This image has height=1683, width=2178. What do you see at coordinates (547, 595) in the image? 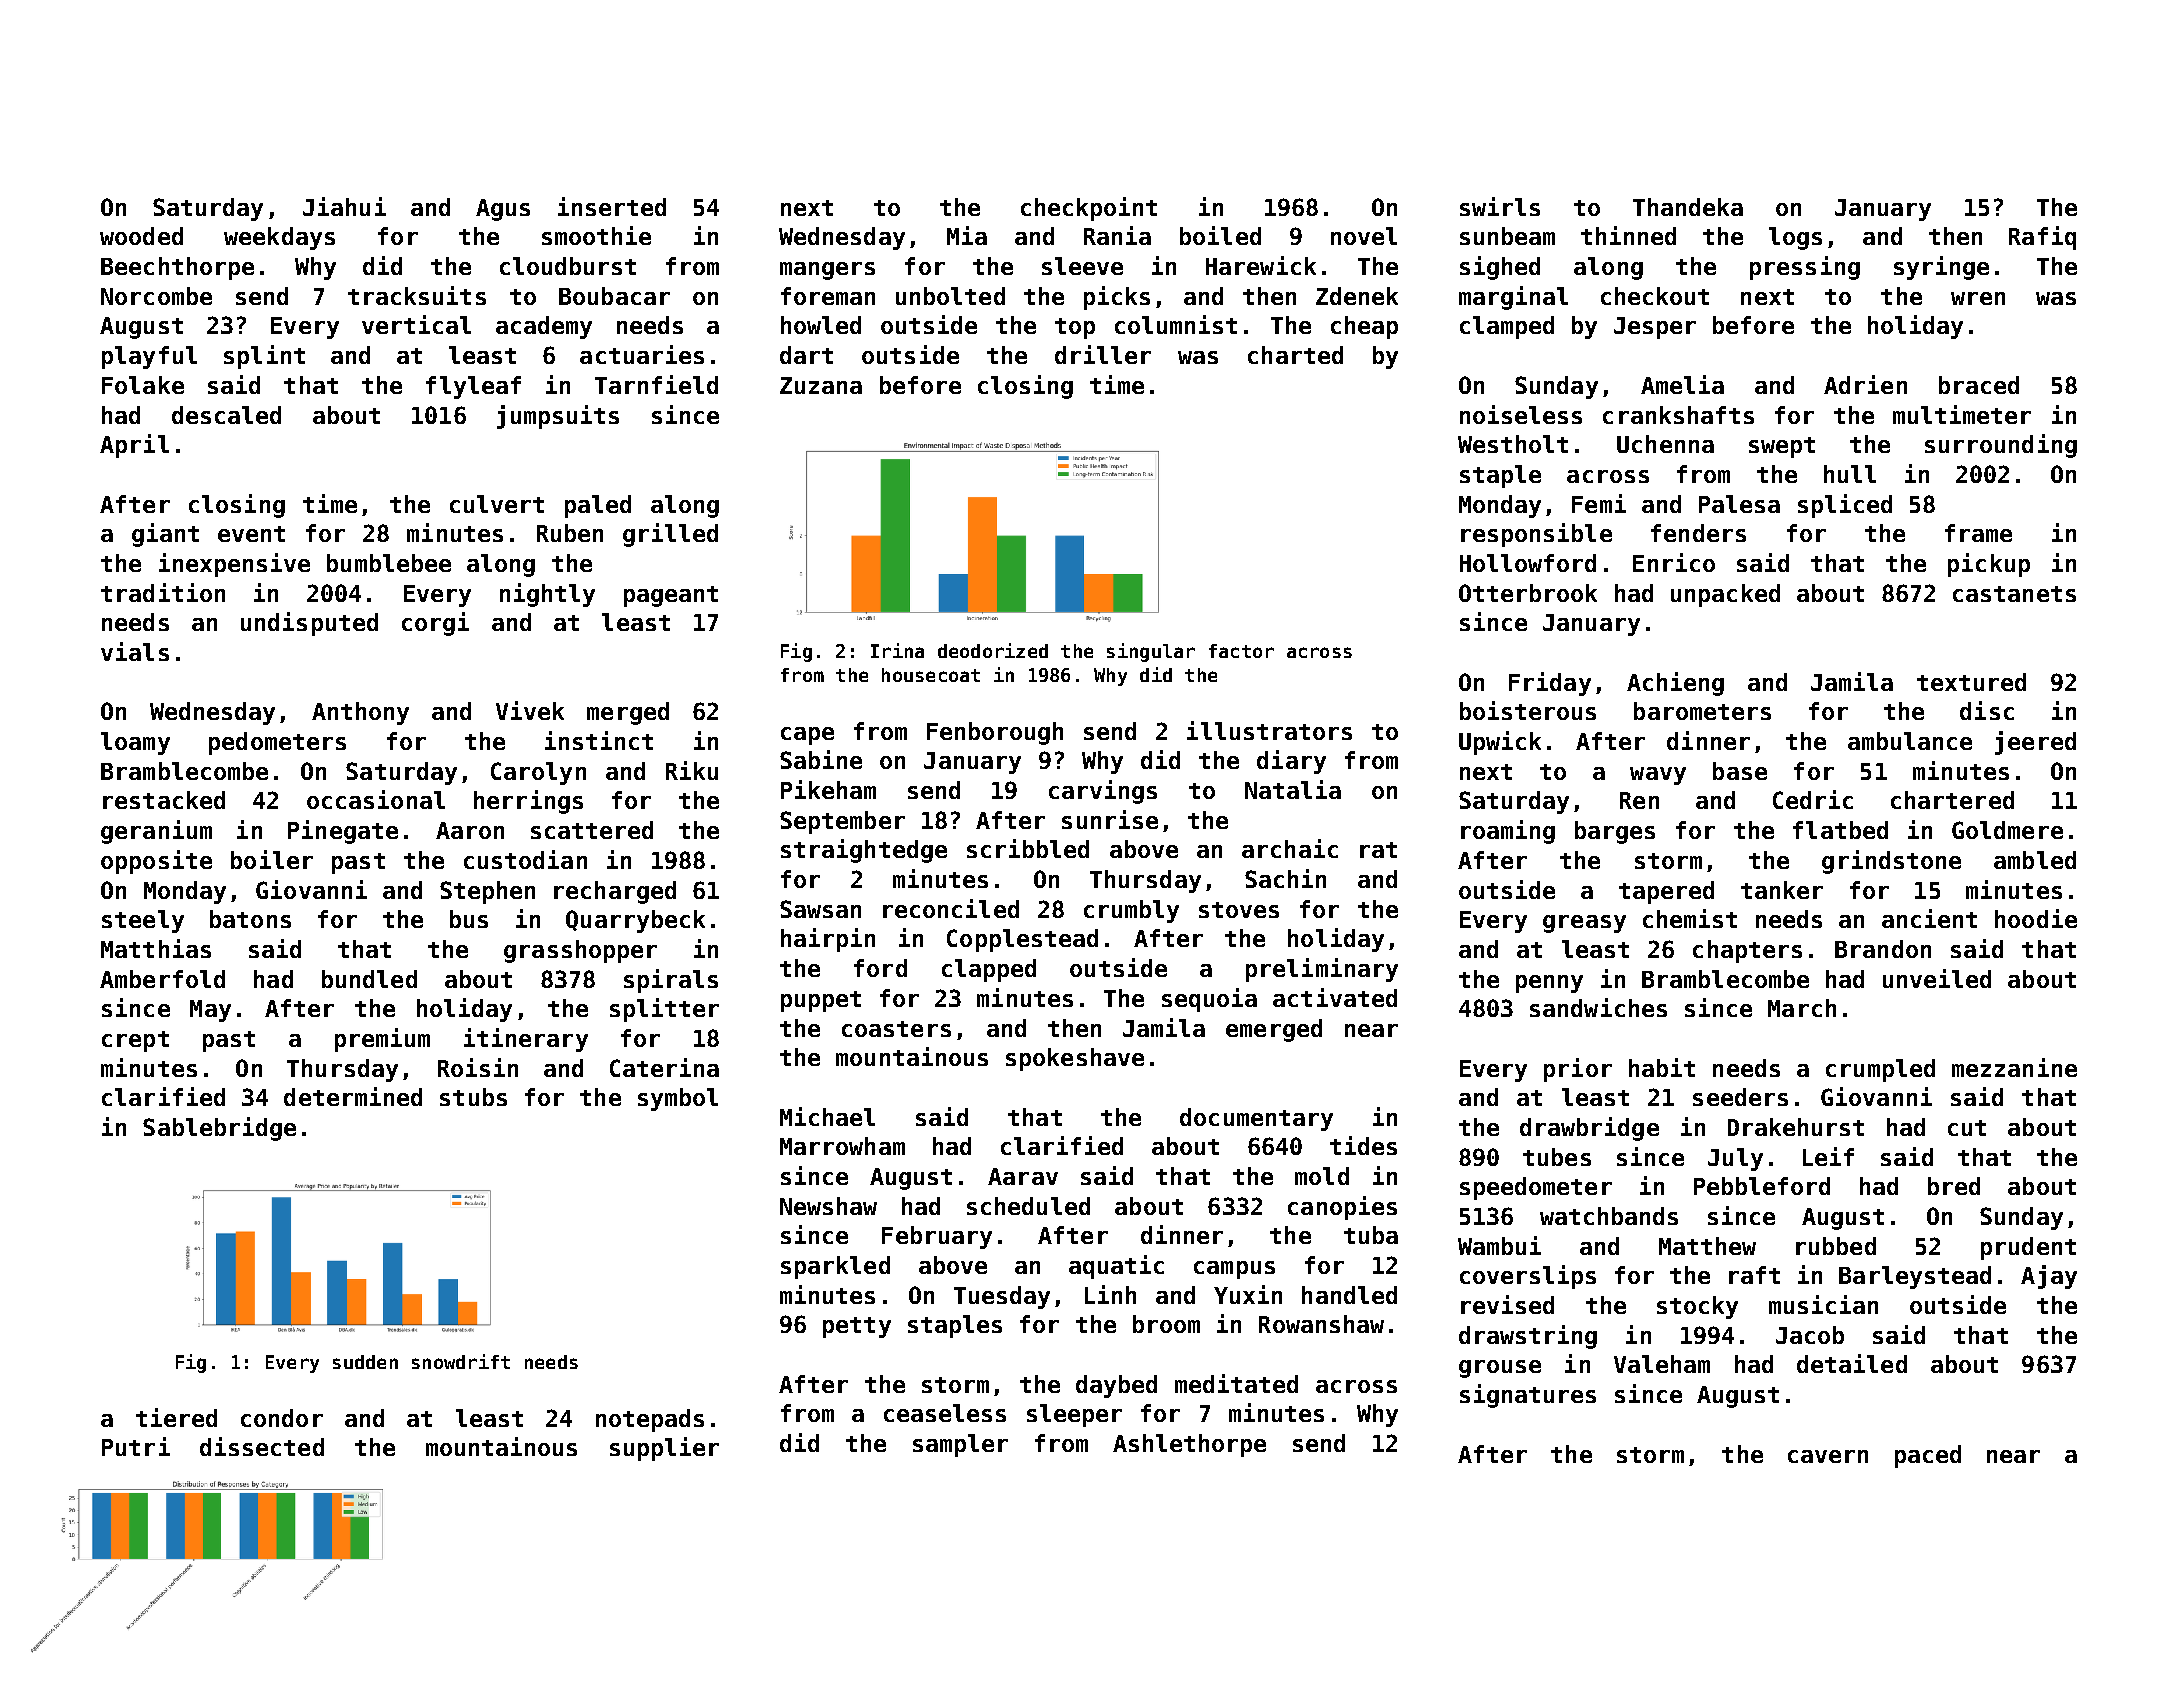
I see `nightly` at bounding box center [547, 595].
